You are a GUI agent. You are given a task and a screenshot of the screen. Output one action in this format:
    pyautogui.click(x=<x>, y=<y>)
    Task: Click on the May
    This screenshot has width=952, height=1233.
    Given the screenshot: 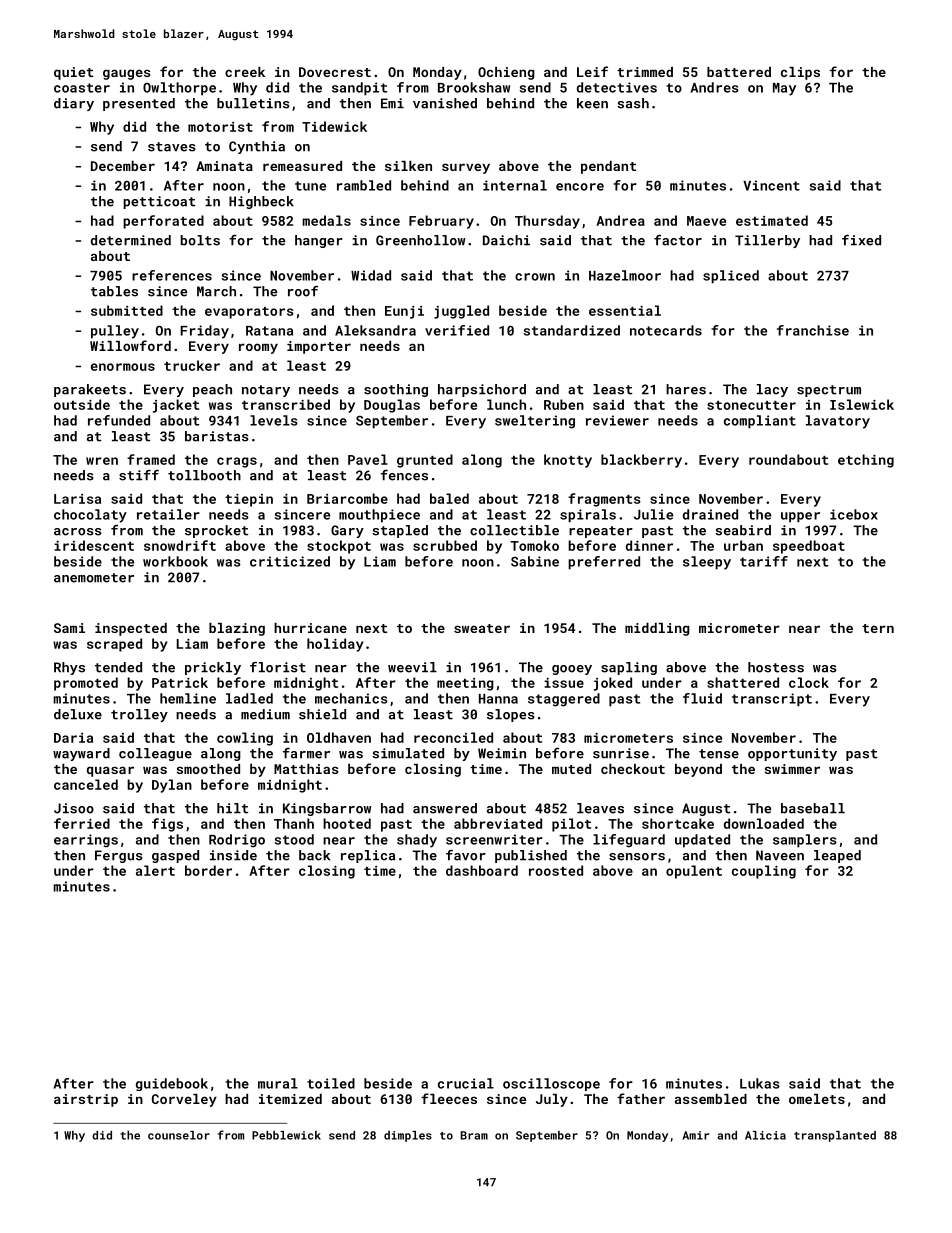 What is the action you would take?
    pyautogui.click(x=784, y=89)
